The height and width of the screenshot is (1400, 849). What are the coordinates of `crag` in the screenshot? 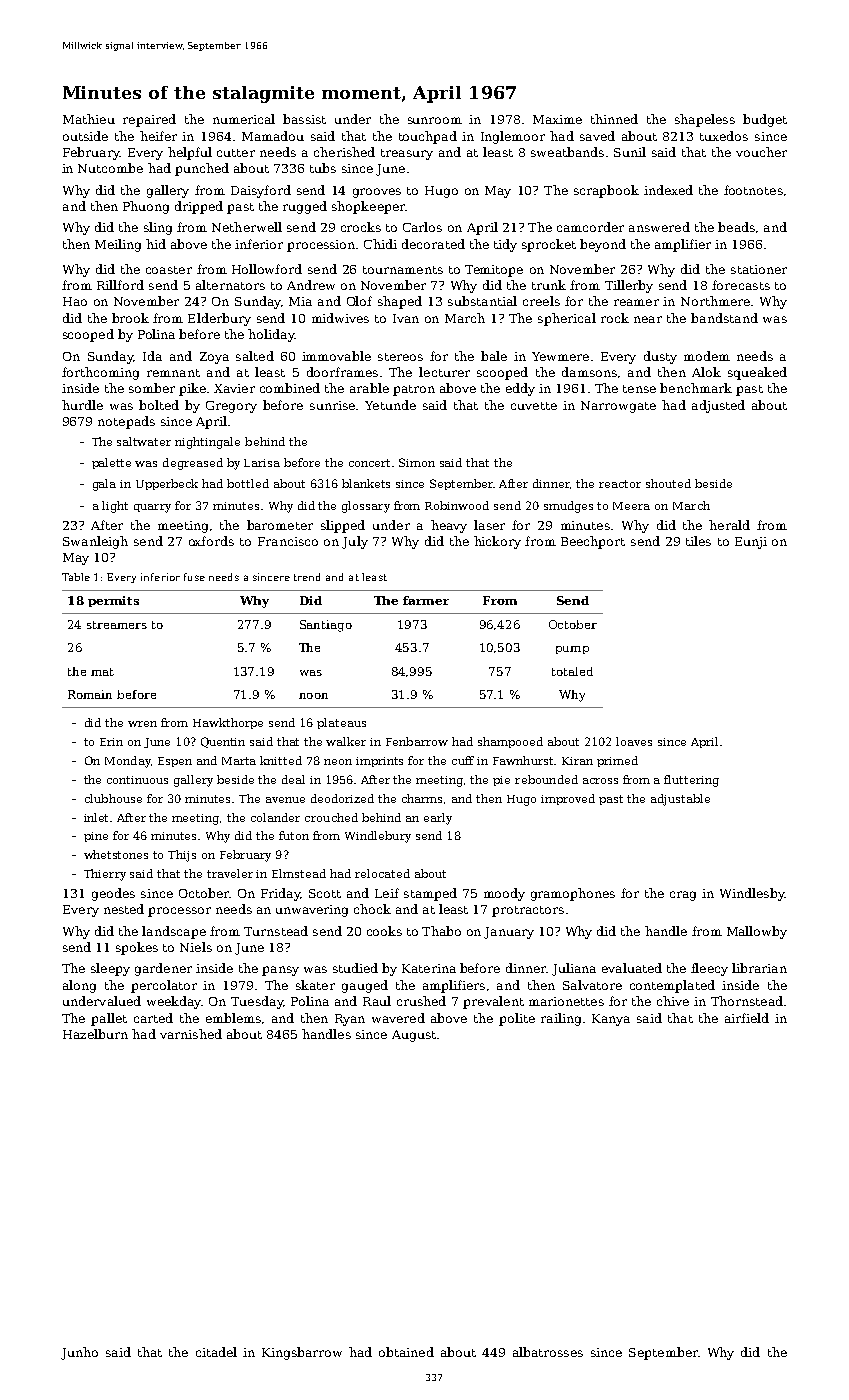 It's located at (683, 896).
